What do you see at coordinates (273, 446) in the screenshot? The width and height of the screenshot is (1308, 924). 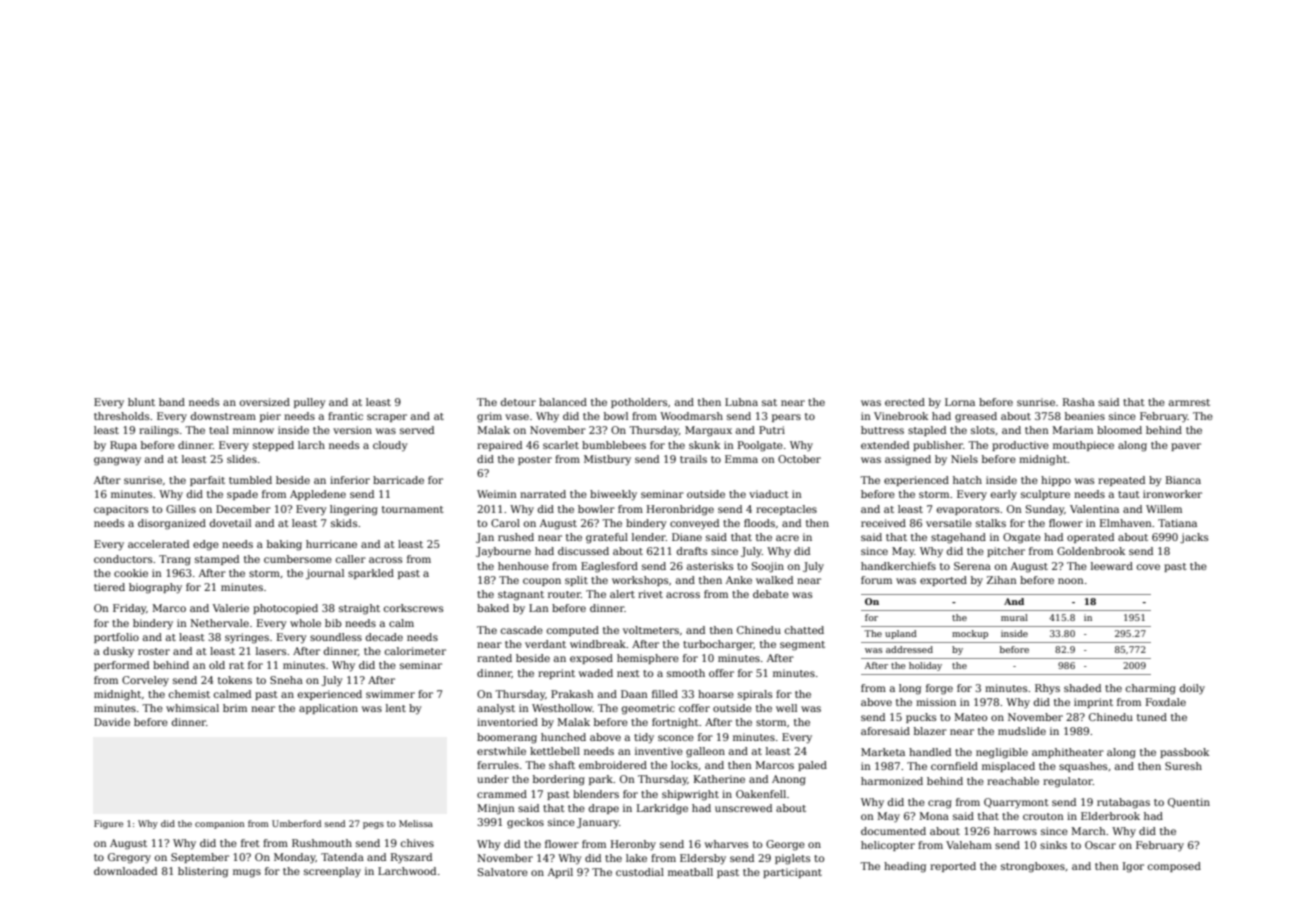 I see `stepped` at bounding box center [273, 446].
